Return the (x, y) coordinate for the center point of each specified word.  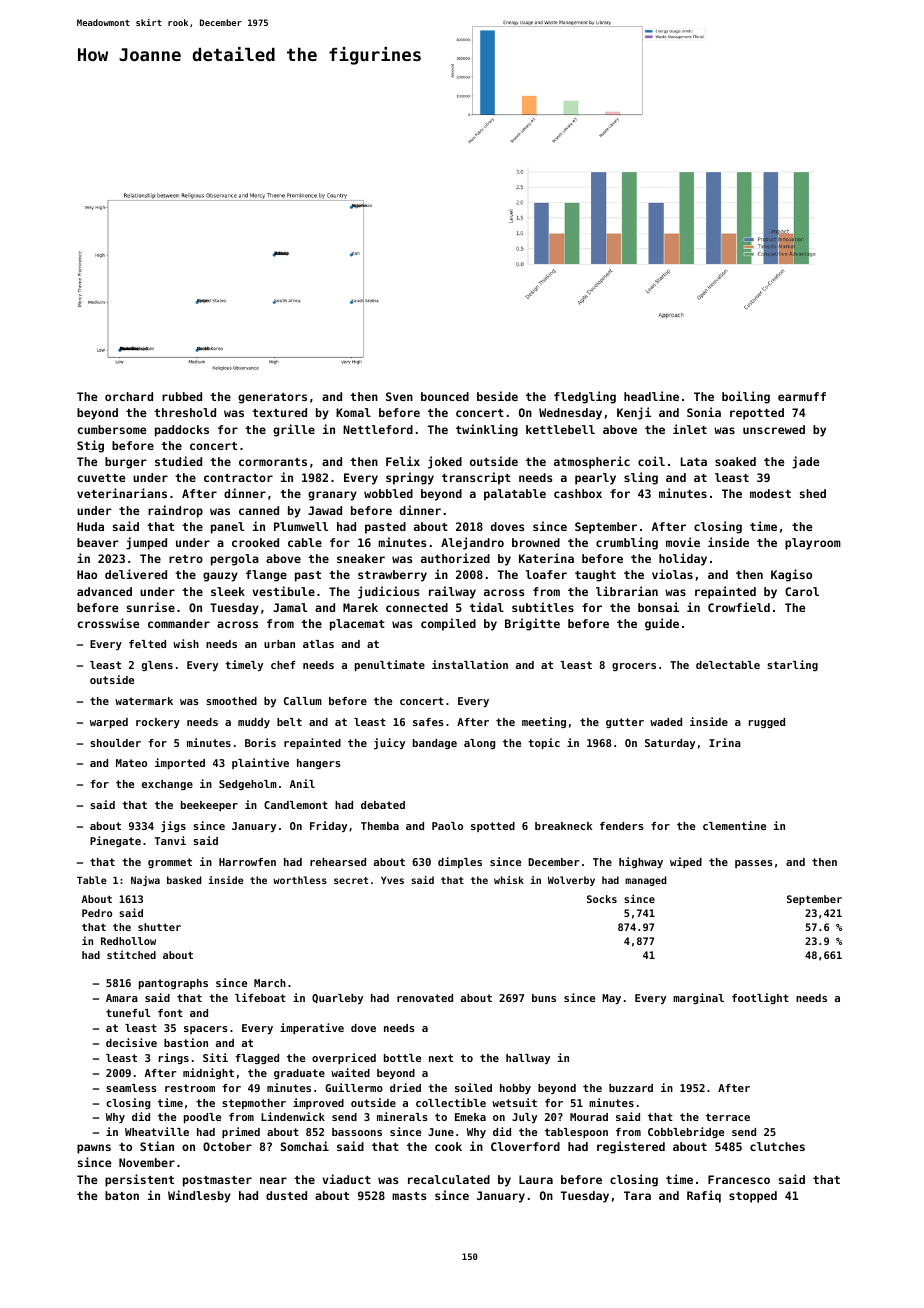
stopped (753, 1197)
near (273, 1180)
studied (178, 461)
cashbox (578, 493)
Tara (637, 1195)
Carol (802, 591)
